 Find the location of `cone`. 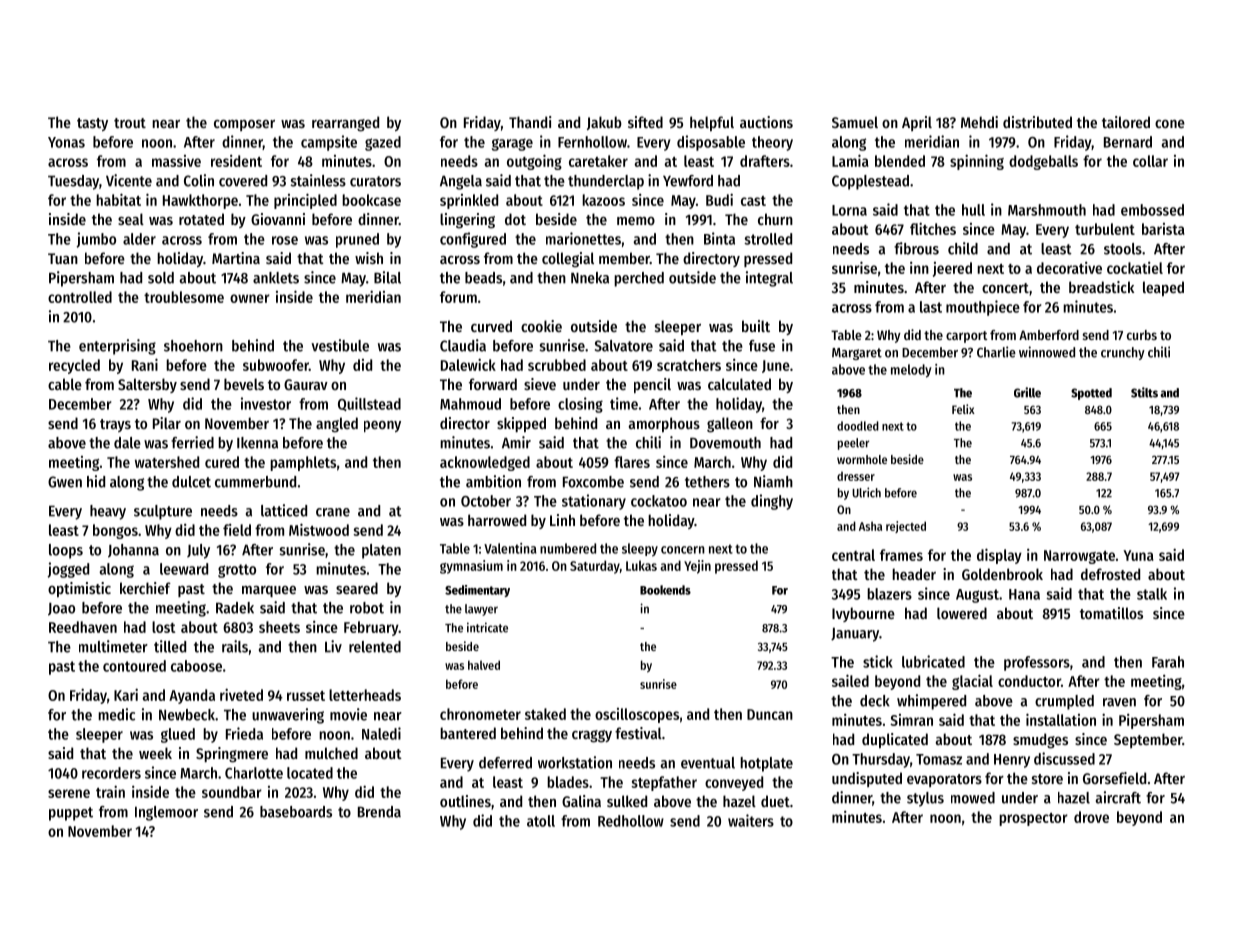

cone is located at coordinates (1170, 124).
